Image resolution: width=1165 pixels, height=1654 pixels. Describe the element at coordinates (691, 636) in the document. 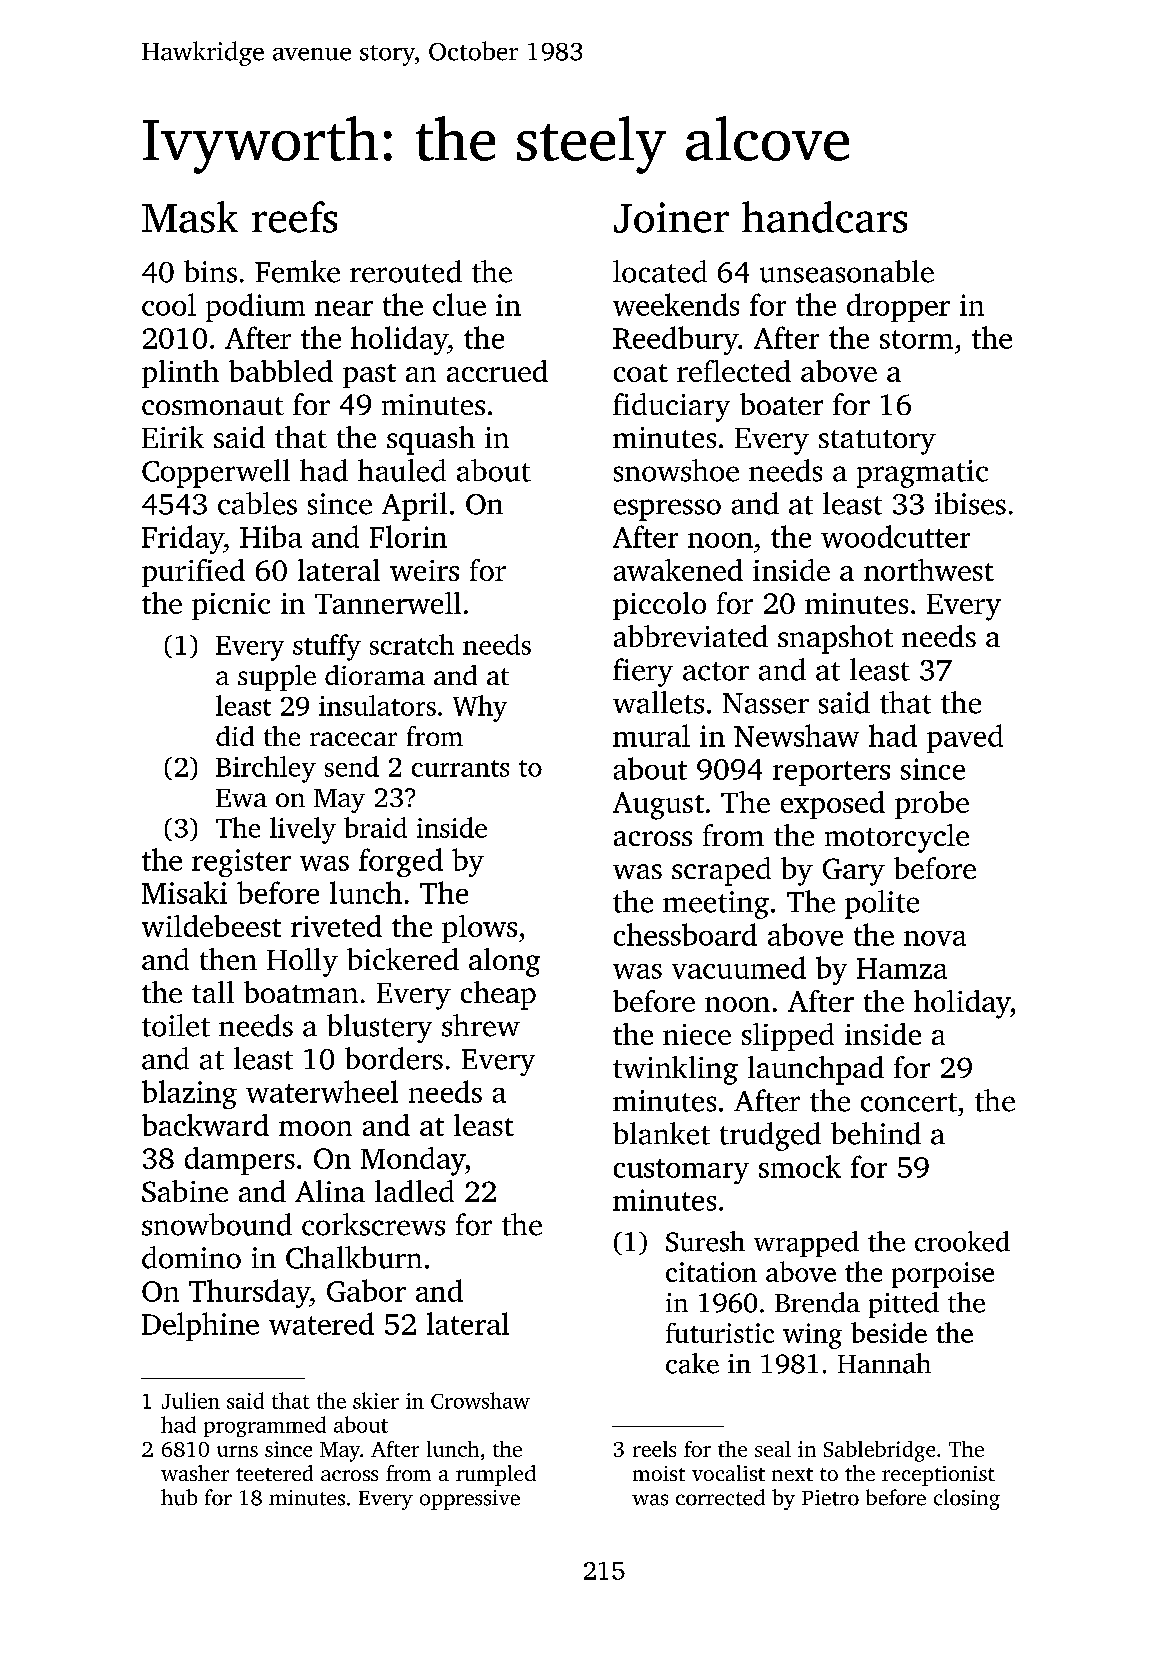

I see `abbreviated` at that location.
